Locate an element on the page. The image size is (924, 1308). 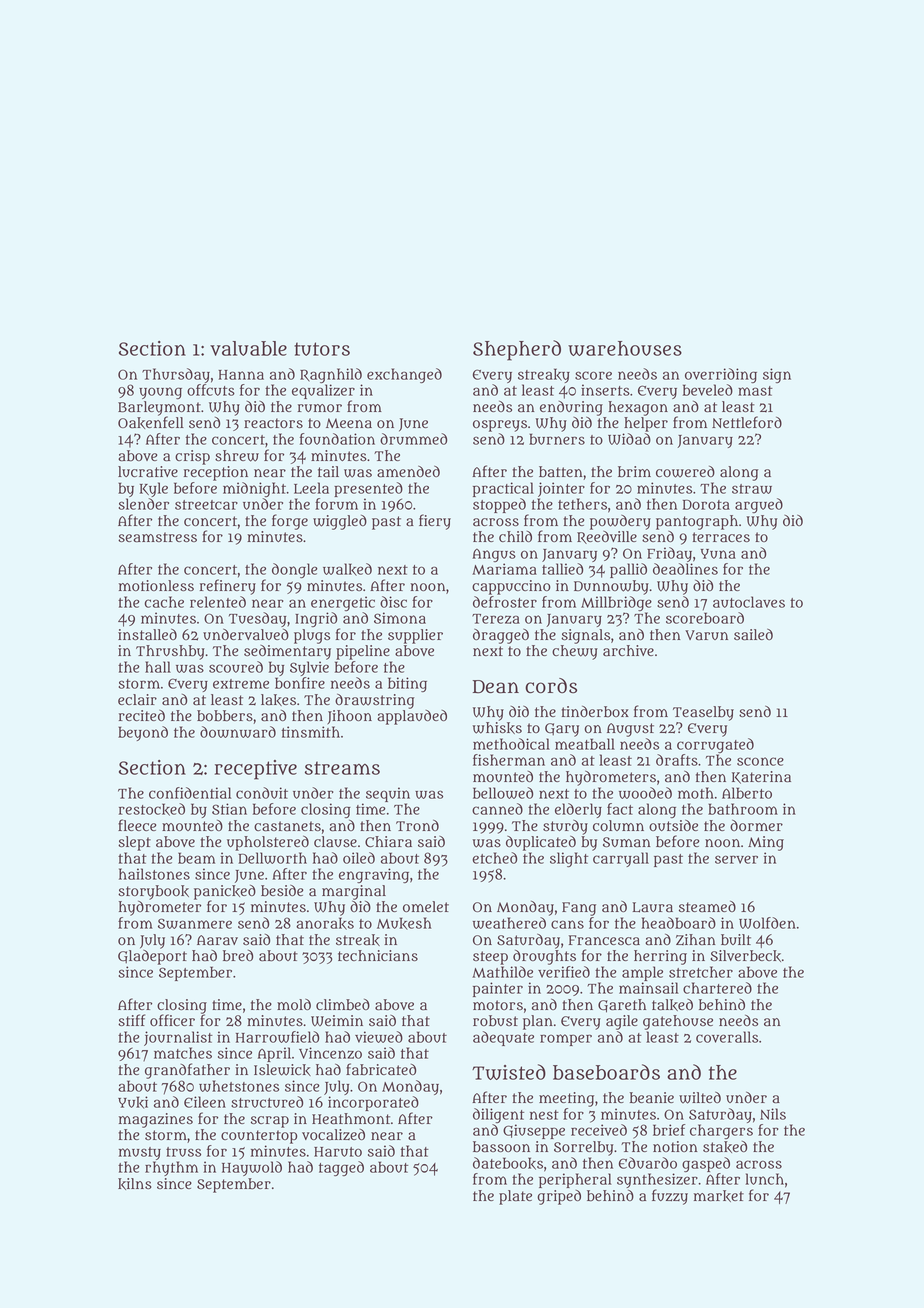
Sylvie is located at coordinates (309, 668).
